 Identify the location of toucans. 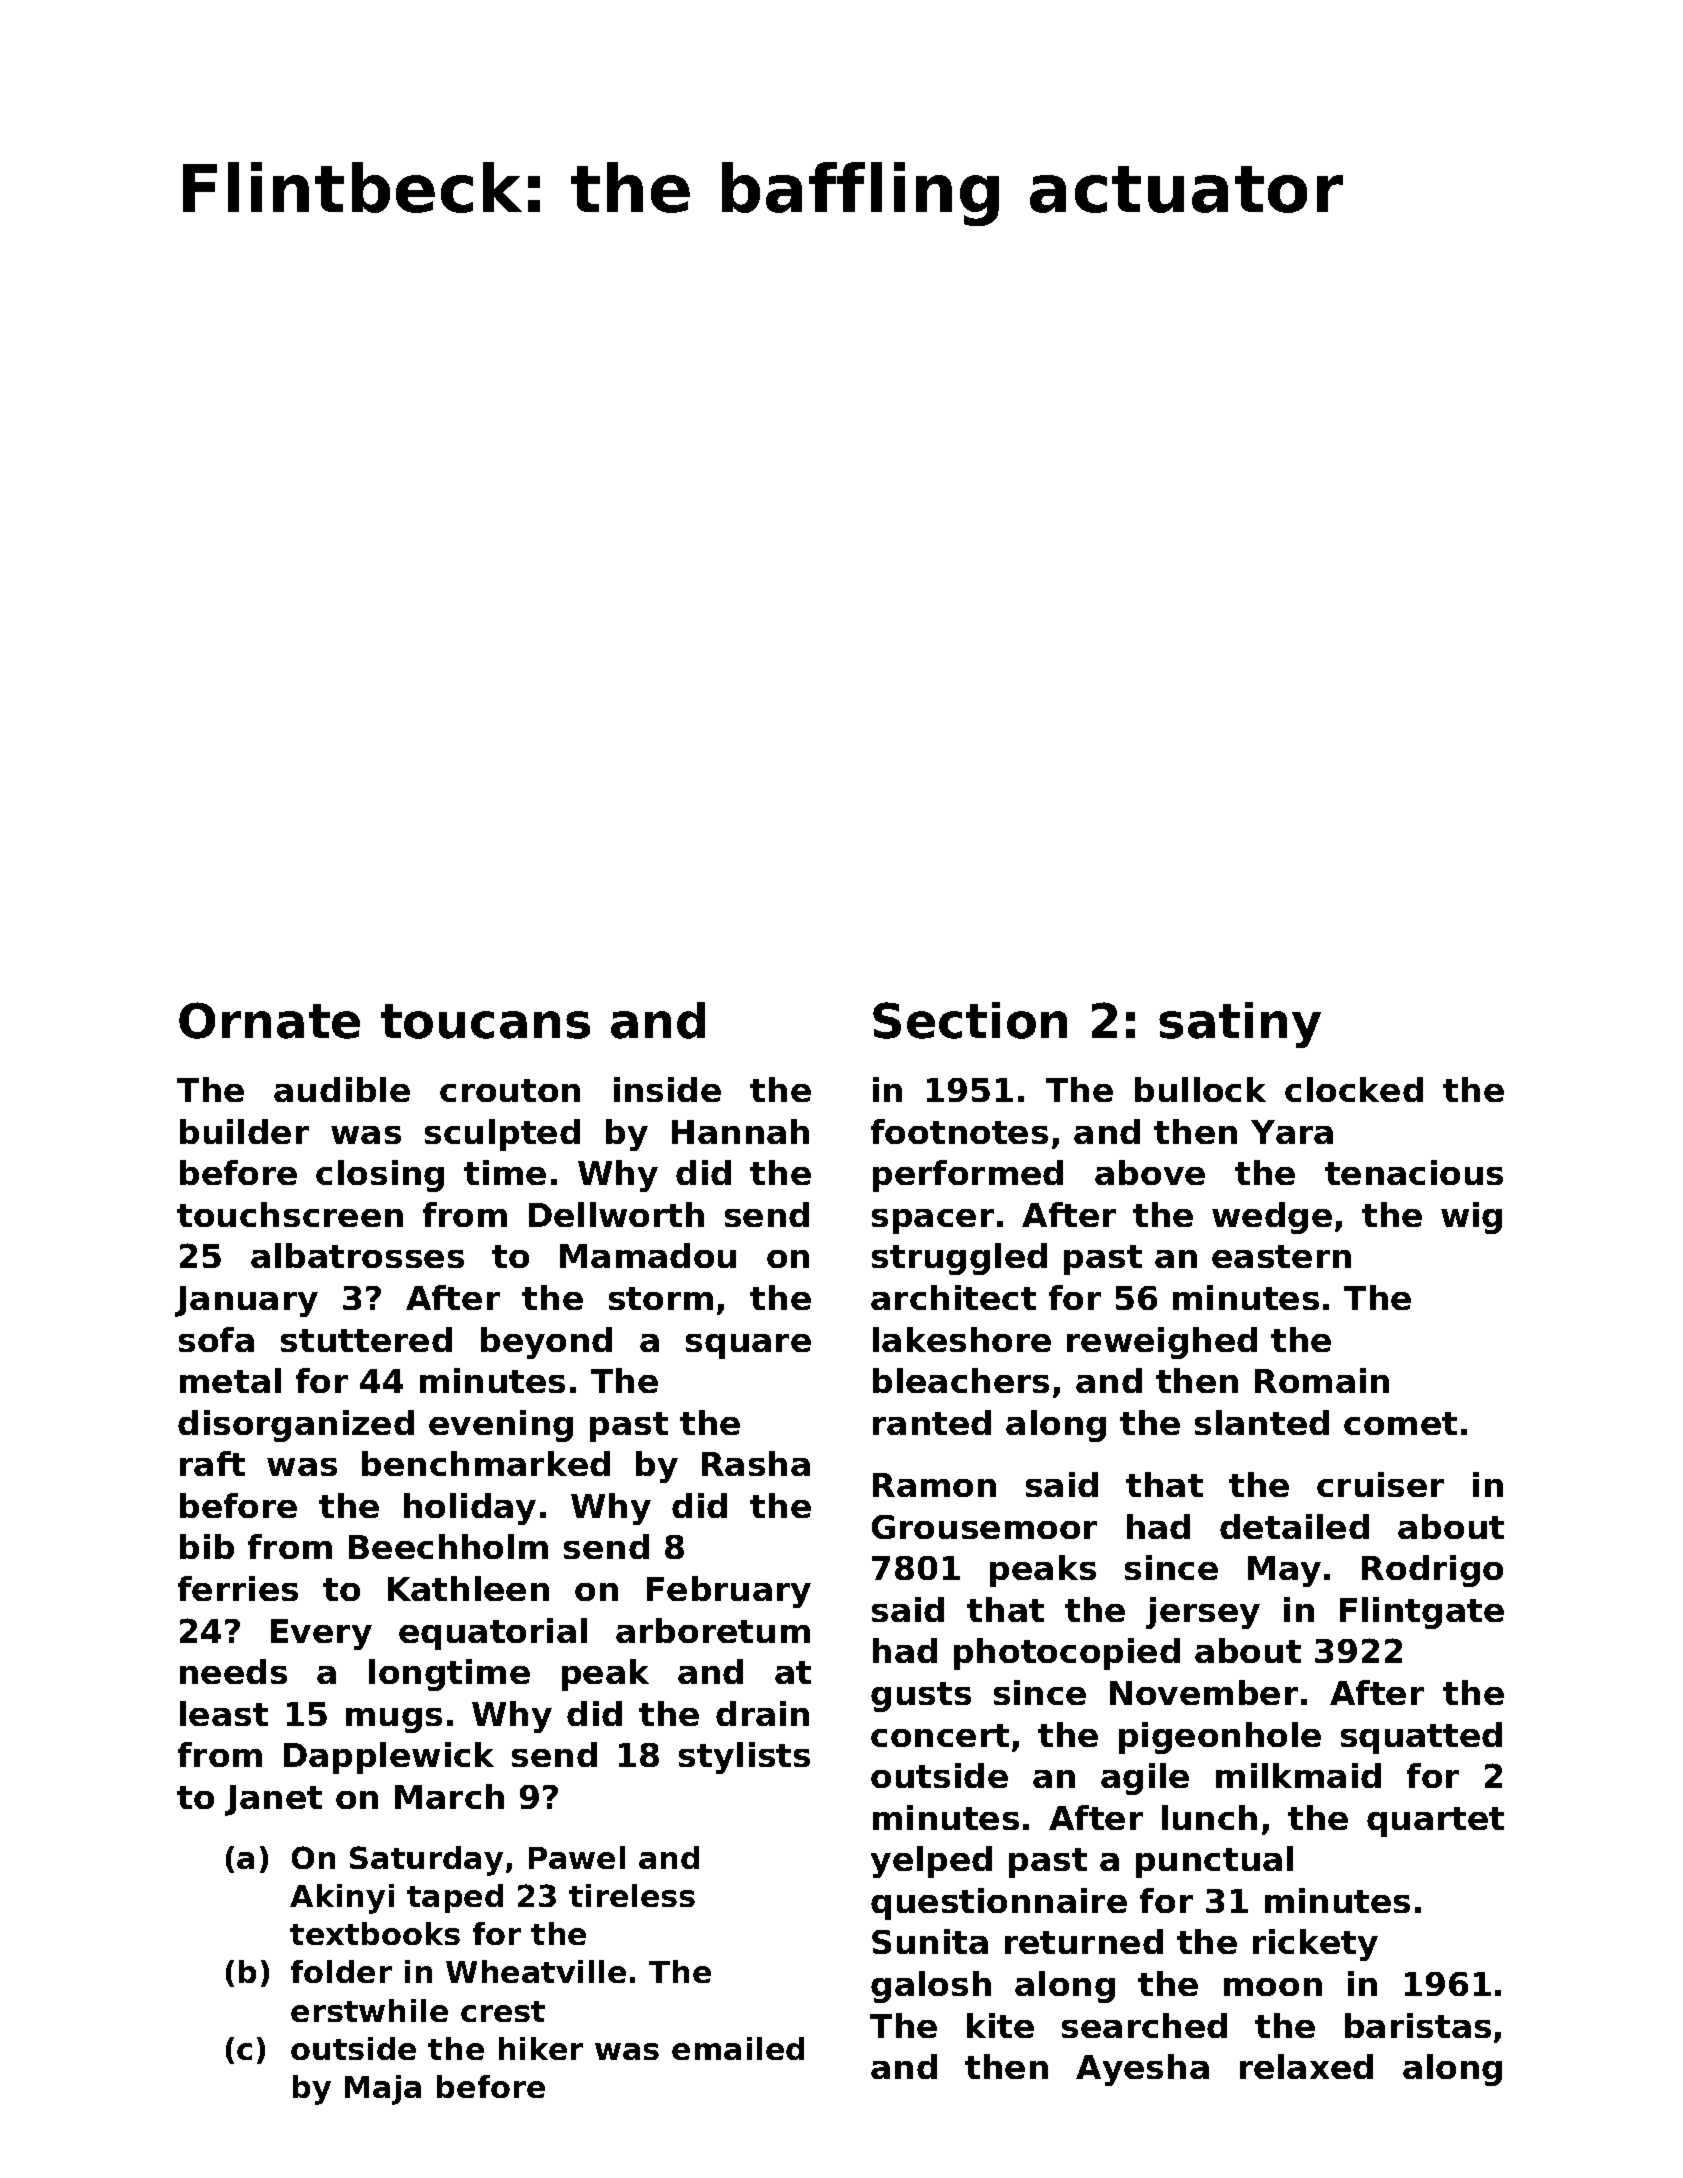
(485, 1021).
